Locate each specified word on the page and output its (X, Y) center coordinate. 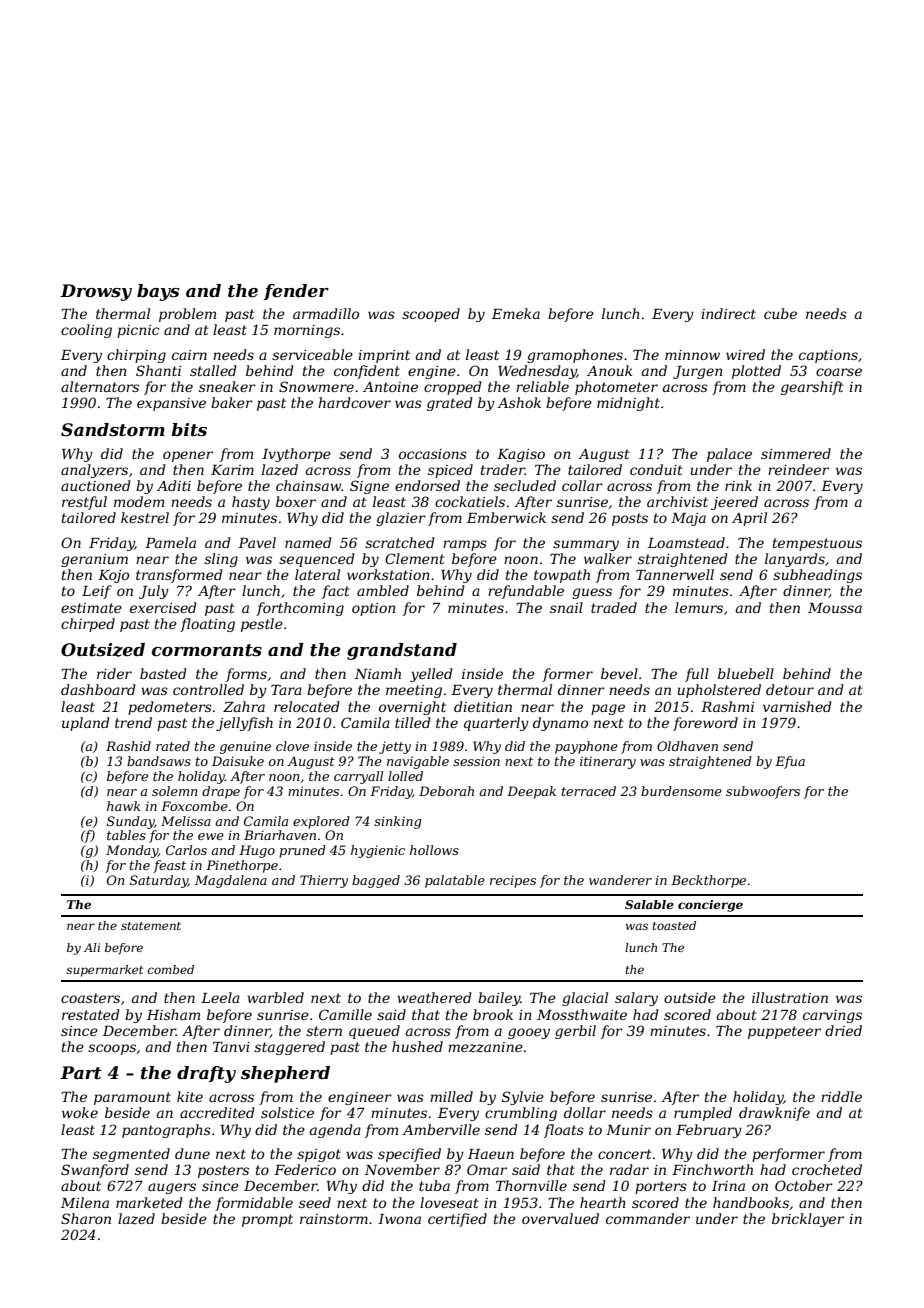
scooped (431, 315)
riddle (841, 1096)
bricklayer (808, 1220)
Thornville (531, 1185)
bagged (376, 881)
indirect (728, 313)
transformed (179, 576)
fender (296, 292)
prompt (267, 1220)
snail (566, 607)
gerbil (575, 1032)
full (697, 675)
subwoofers (763, 792)
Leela (220, 997)
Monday (132, 851)
